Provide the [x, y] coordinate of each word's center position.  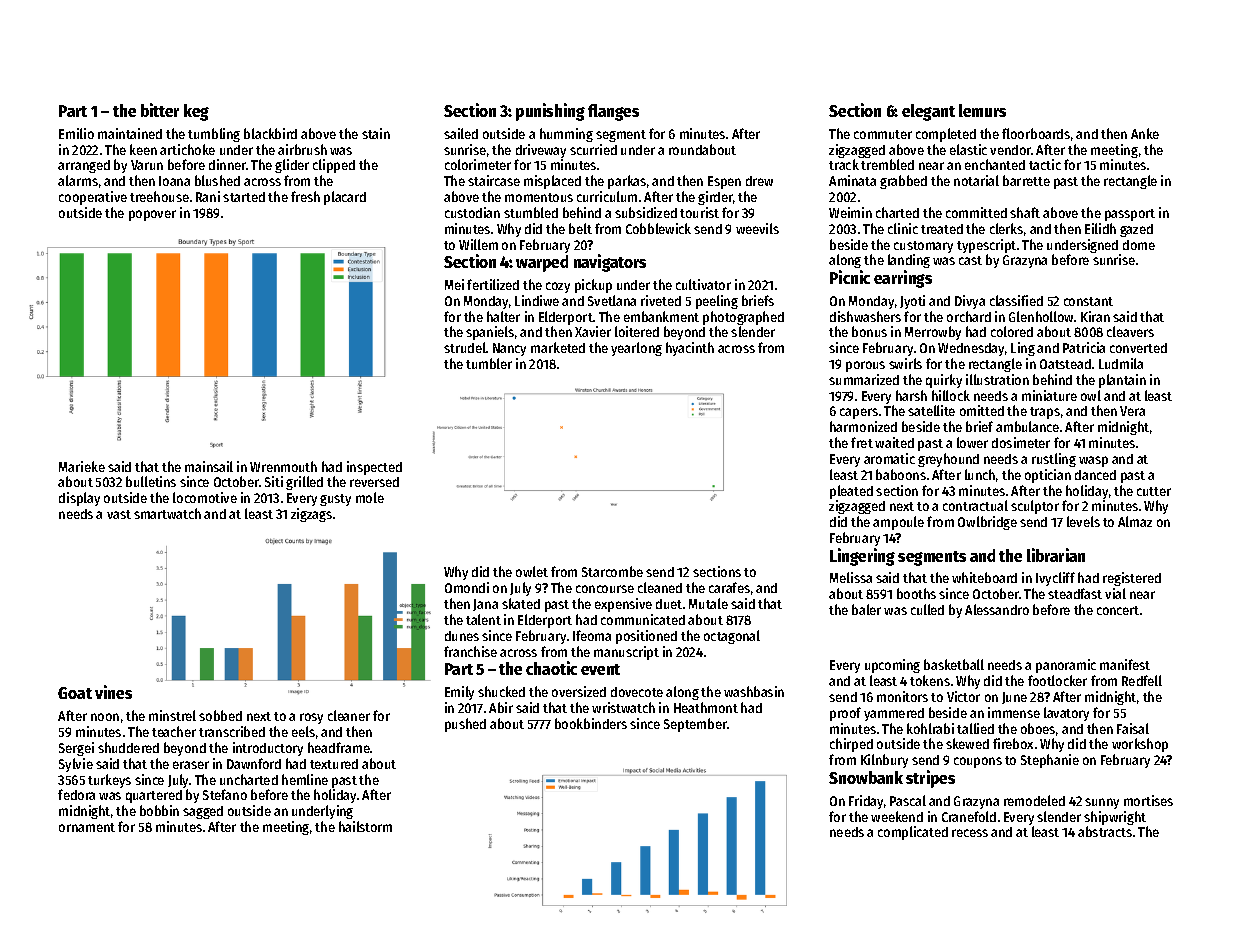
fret [862, 442]
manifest [1125, 664]
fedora [76, 794]
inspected [374, 468]
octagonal [732, 637]
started [244, 197]
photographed [743, 318]
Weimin [850, 212]
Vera [1132, 411]
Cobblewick [658, 228]
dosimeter [1021, 442]
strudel [465, 347]
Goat [75, 693]
